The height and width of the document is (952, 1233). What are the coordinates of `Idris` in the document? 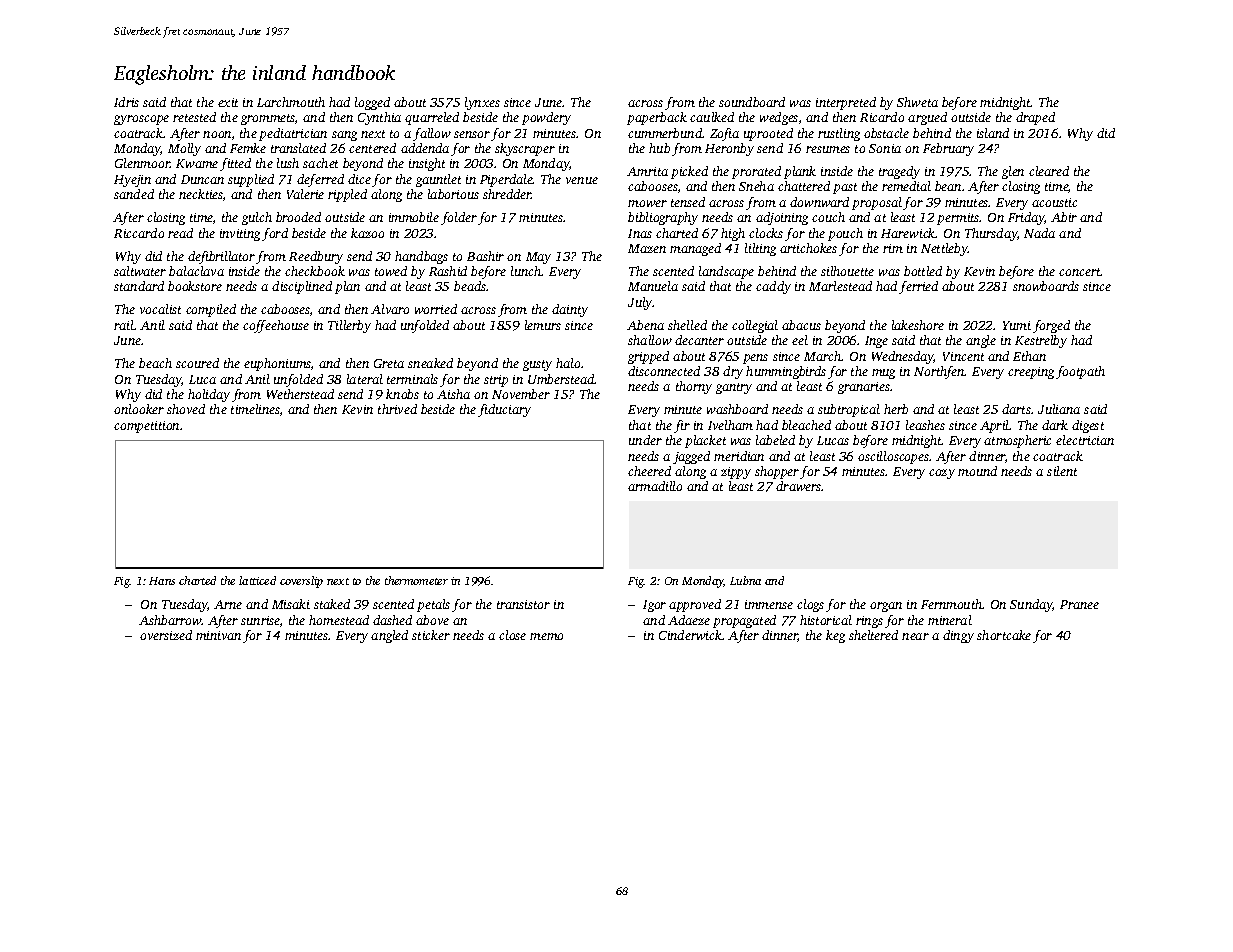 It's located at (126, 102).
